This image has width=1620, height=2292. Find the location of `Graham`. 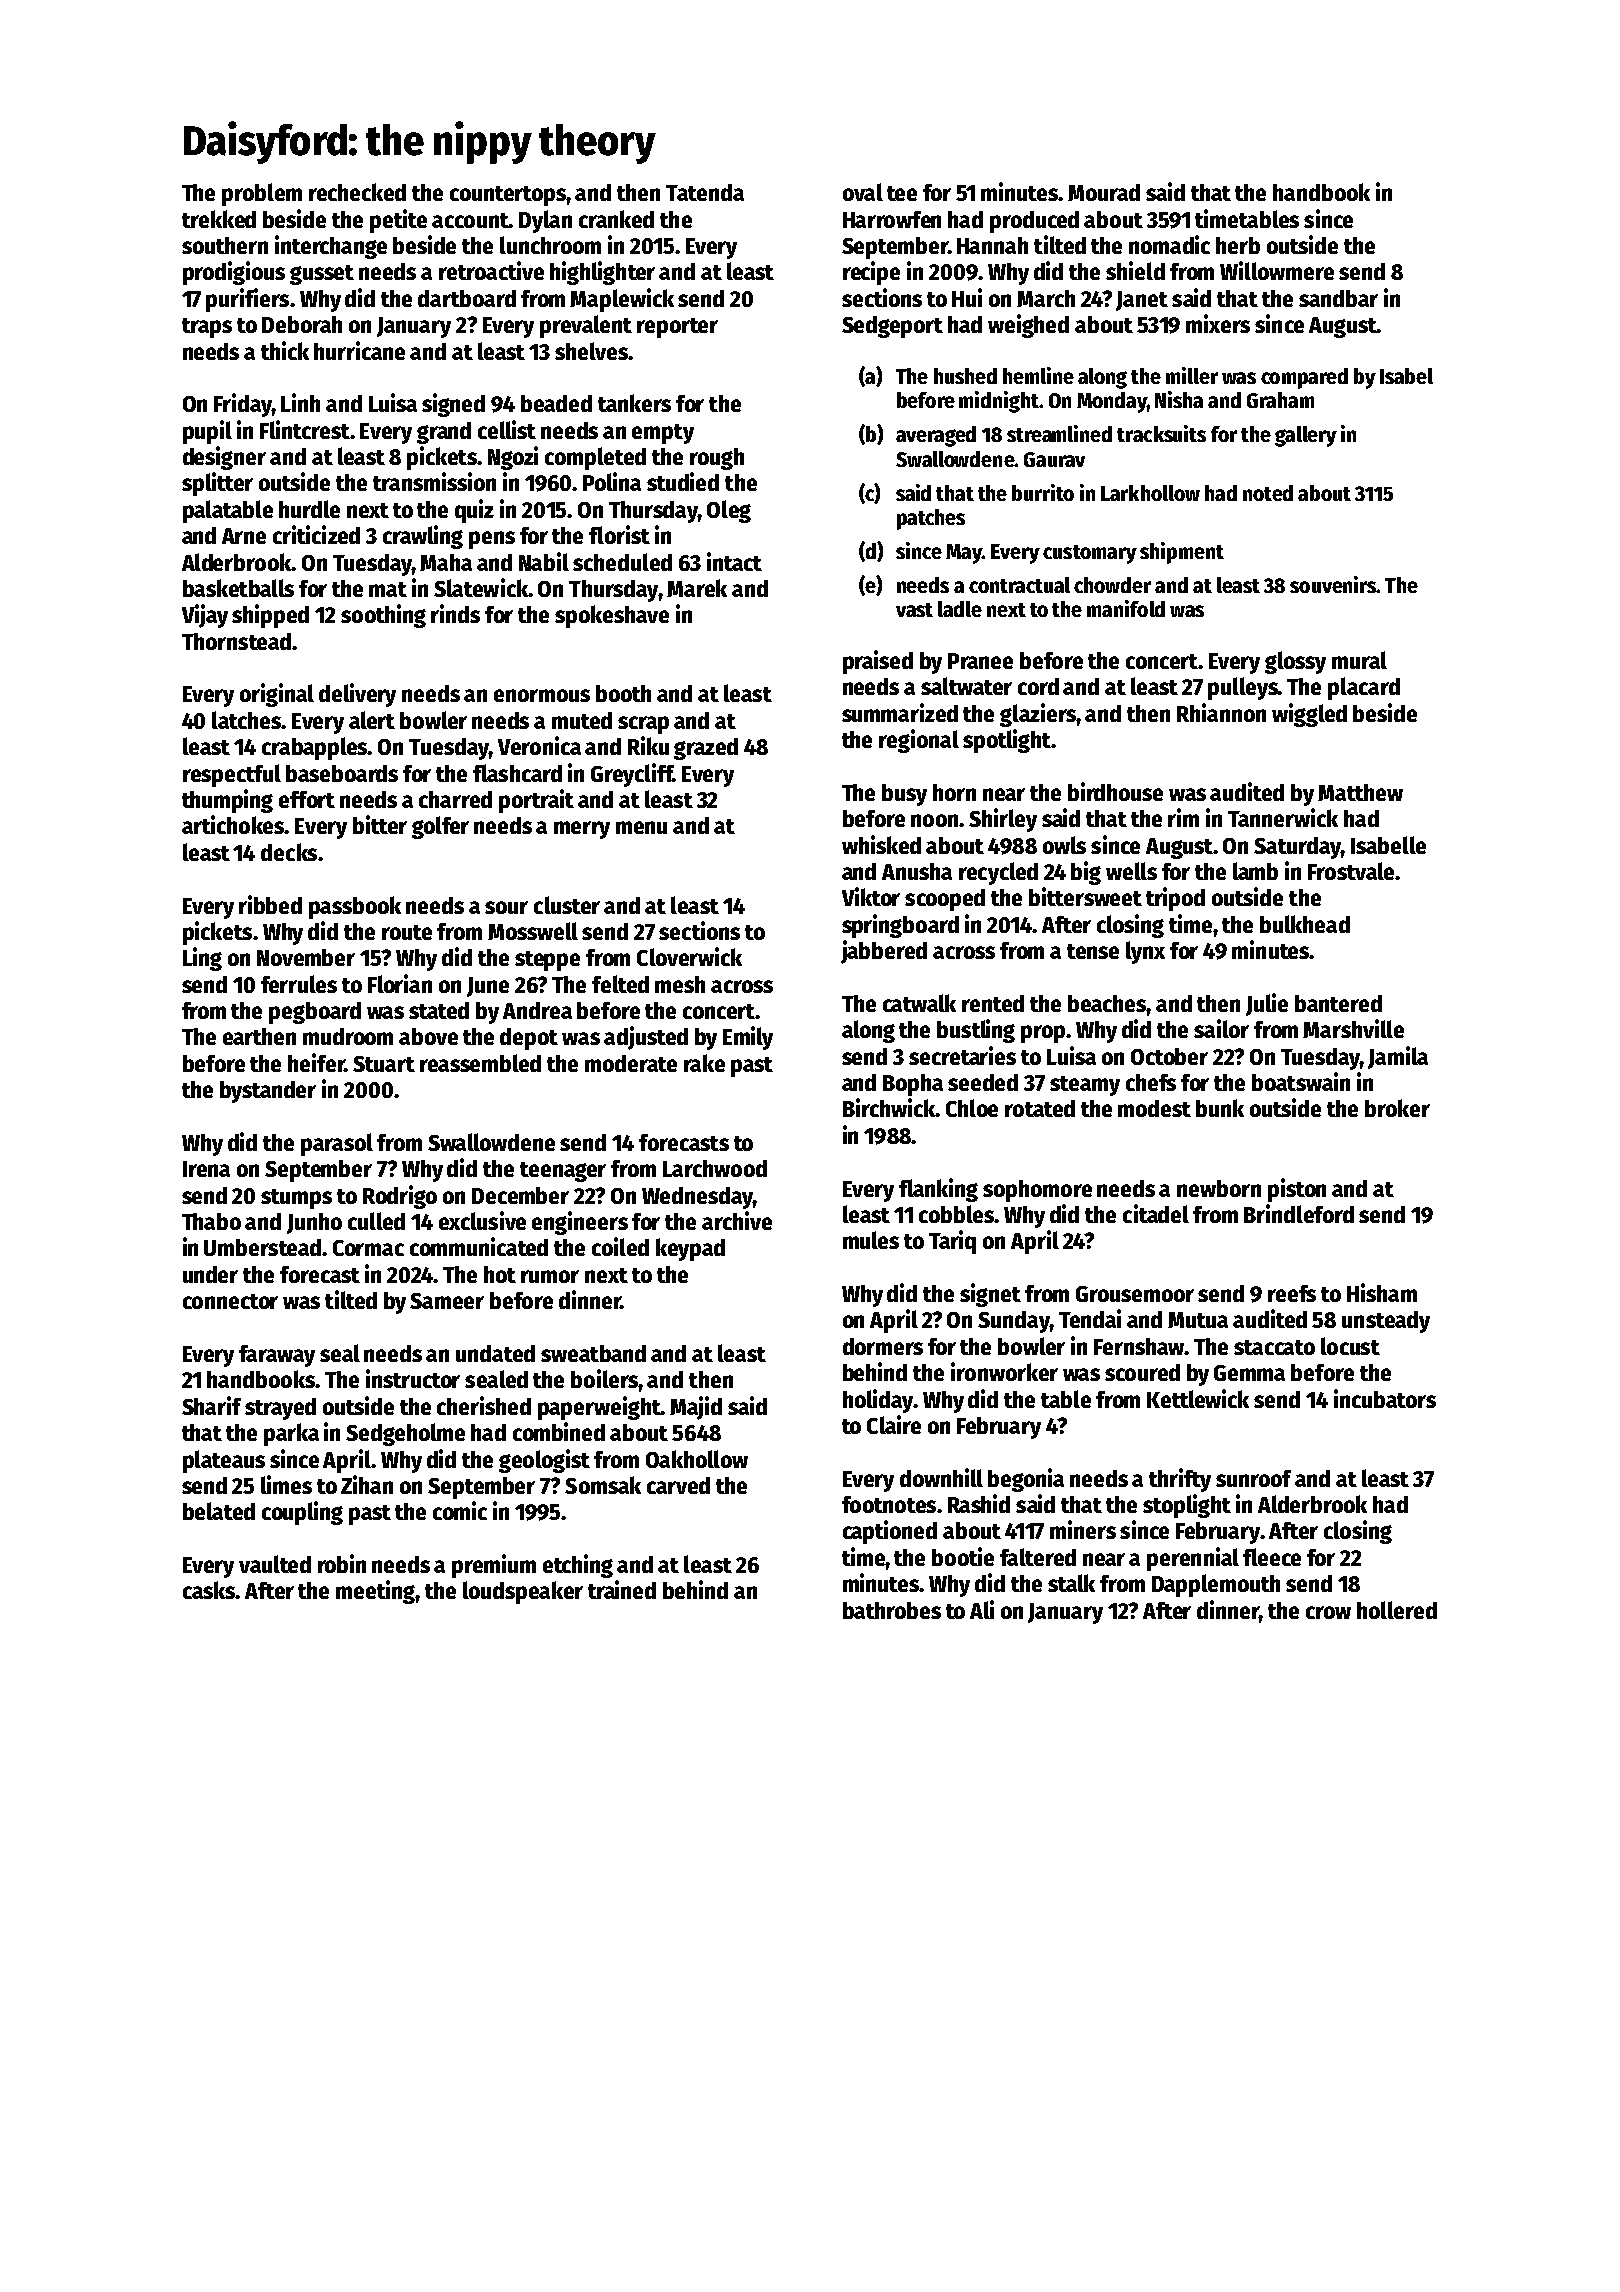

Graham is located at coordinates (1280, 400).
